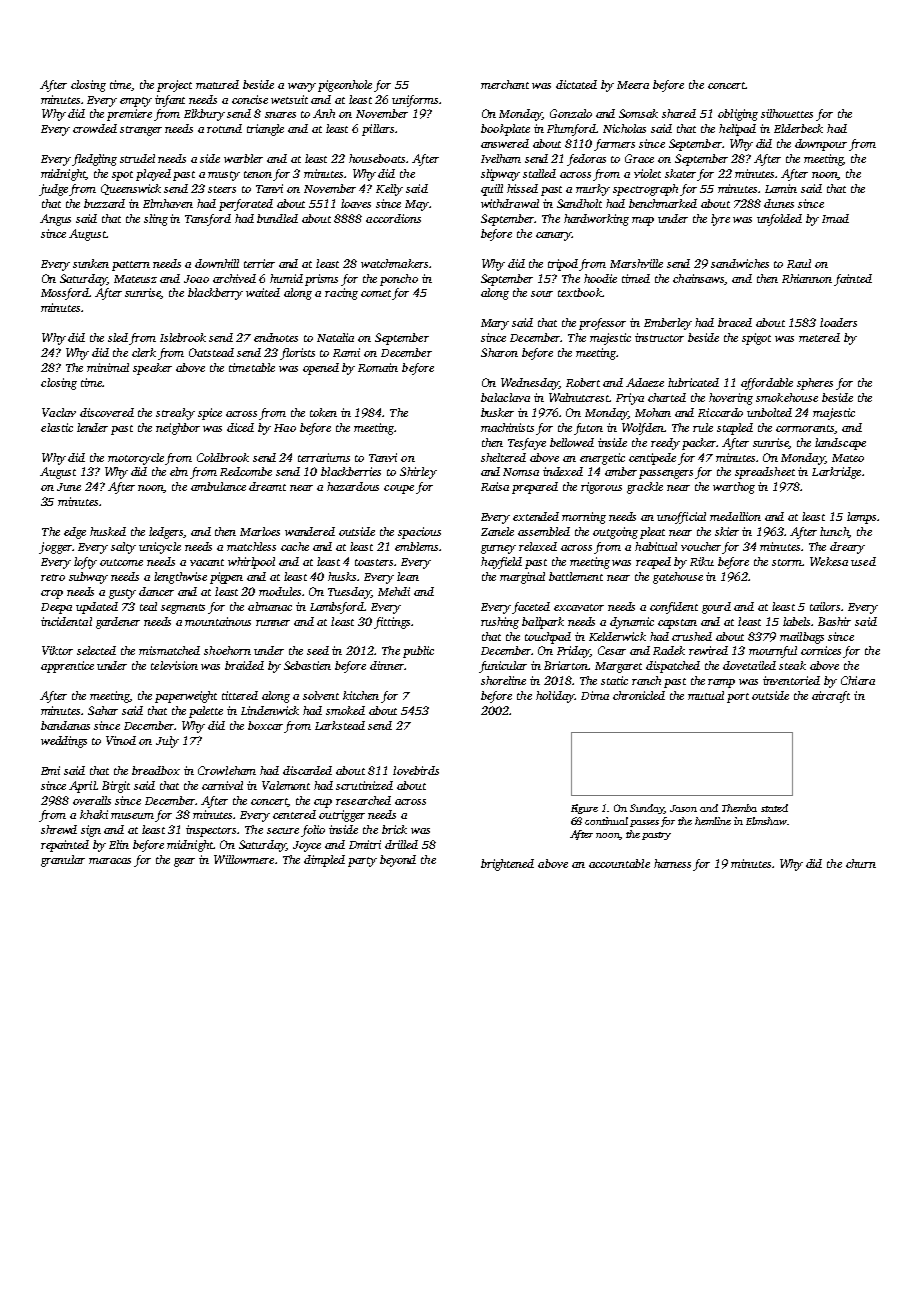 The height and width of the document is (1308, 924). What do you see at coordinates (342, 576) in the document?
I see `husks` at bounding box center [342, 576].
